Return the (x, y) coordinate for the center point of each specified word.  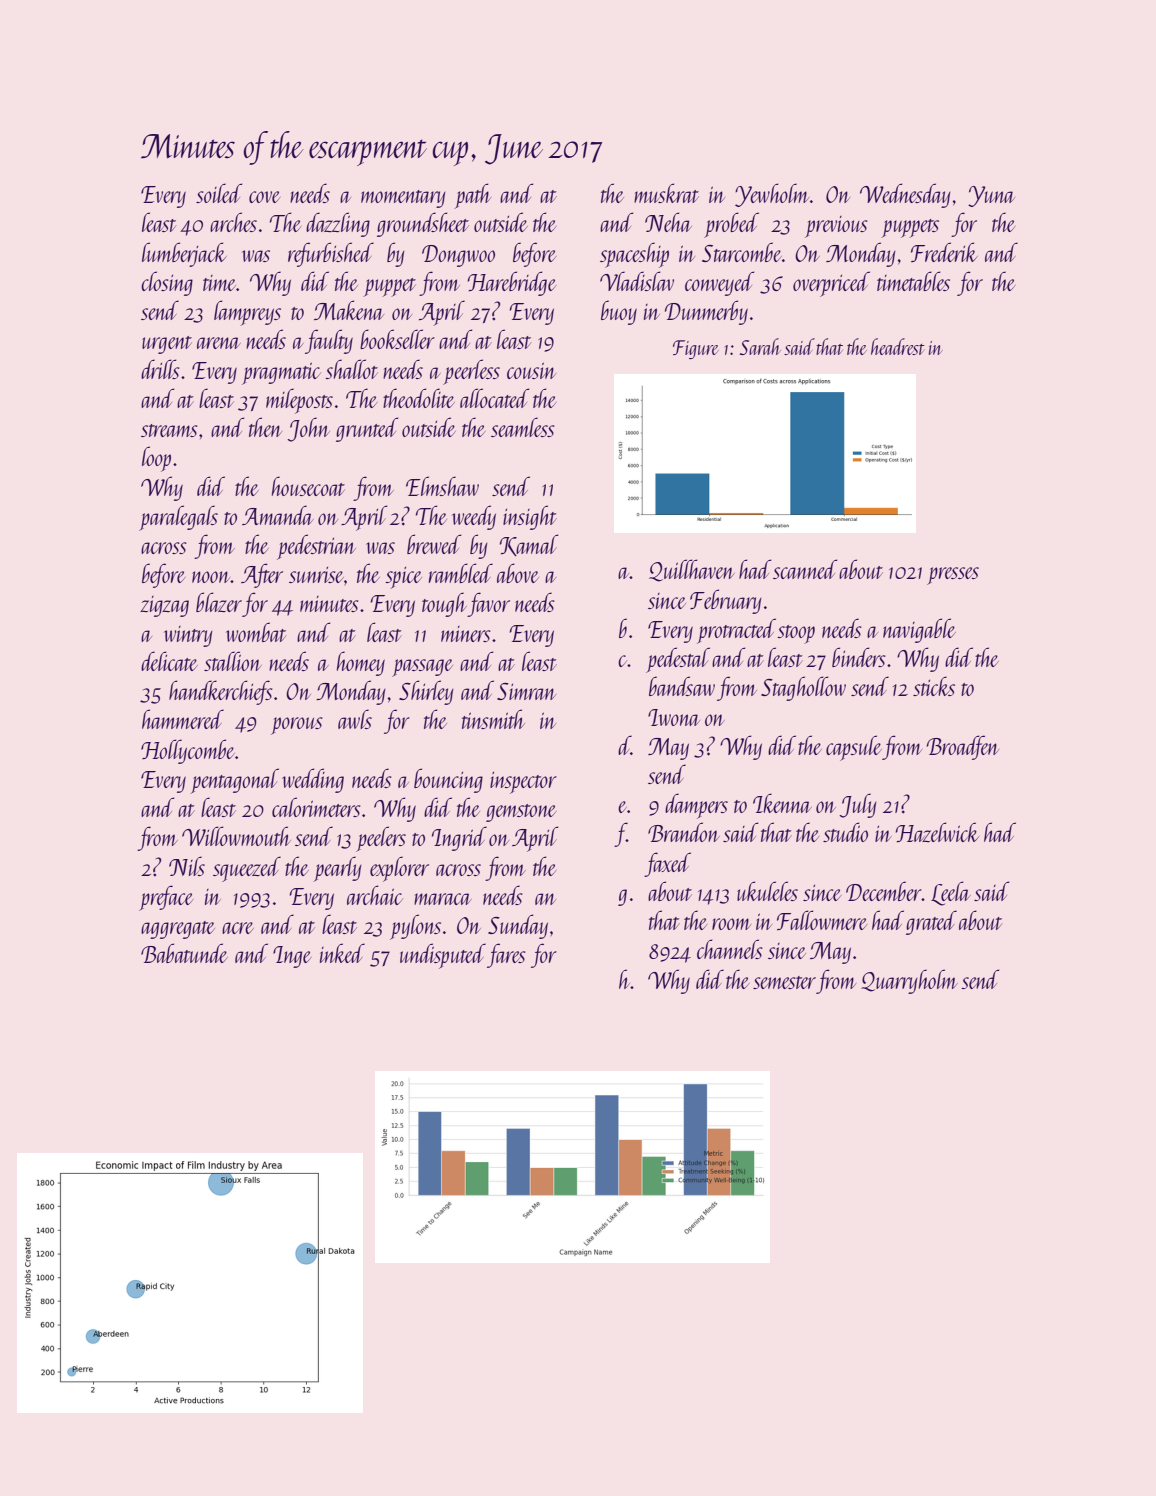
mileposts (299, 401)
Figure (696, 349)
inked (342, 953)
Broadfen (963, 747)
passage (422, 668)
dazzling (338, 224)
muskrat (666, 193)
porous (297, 726)
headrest (898, 346)
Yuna (991, 196)
